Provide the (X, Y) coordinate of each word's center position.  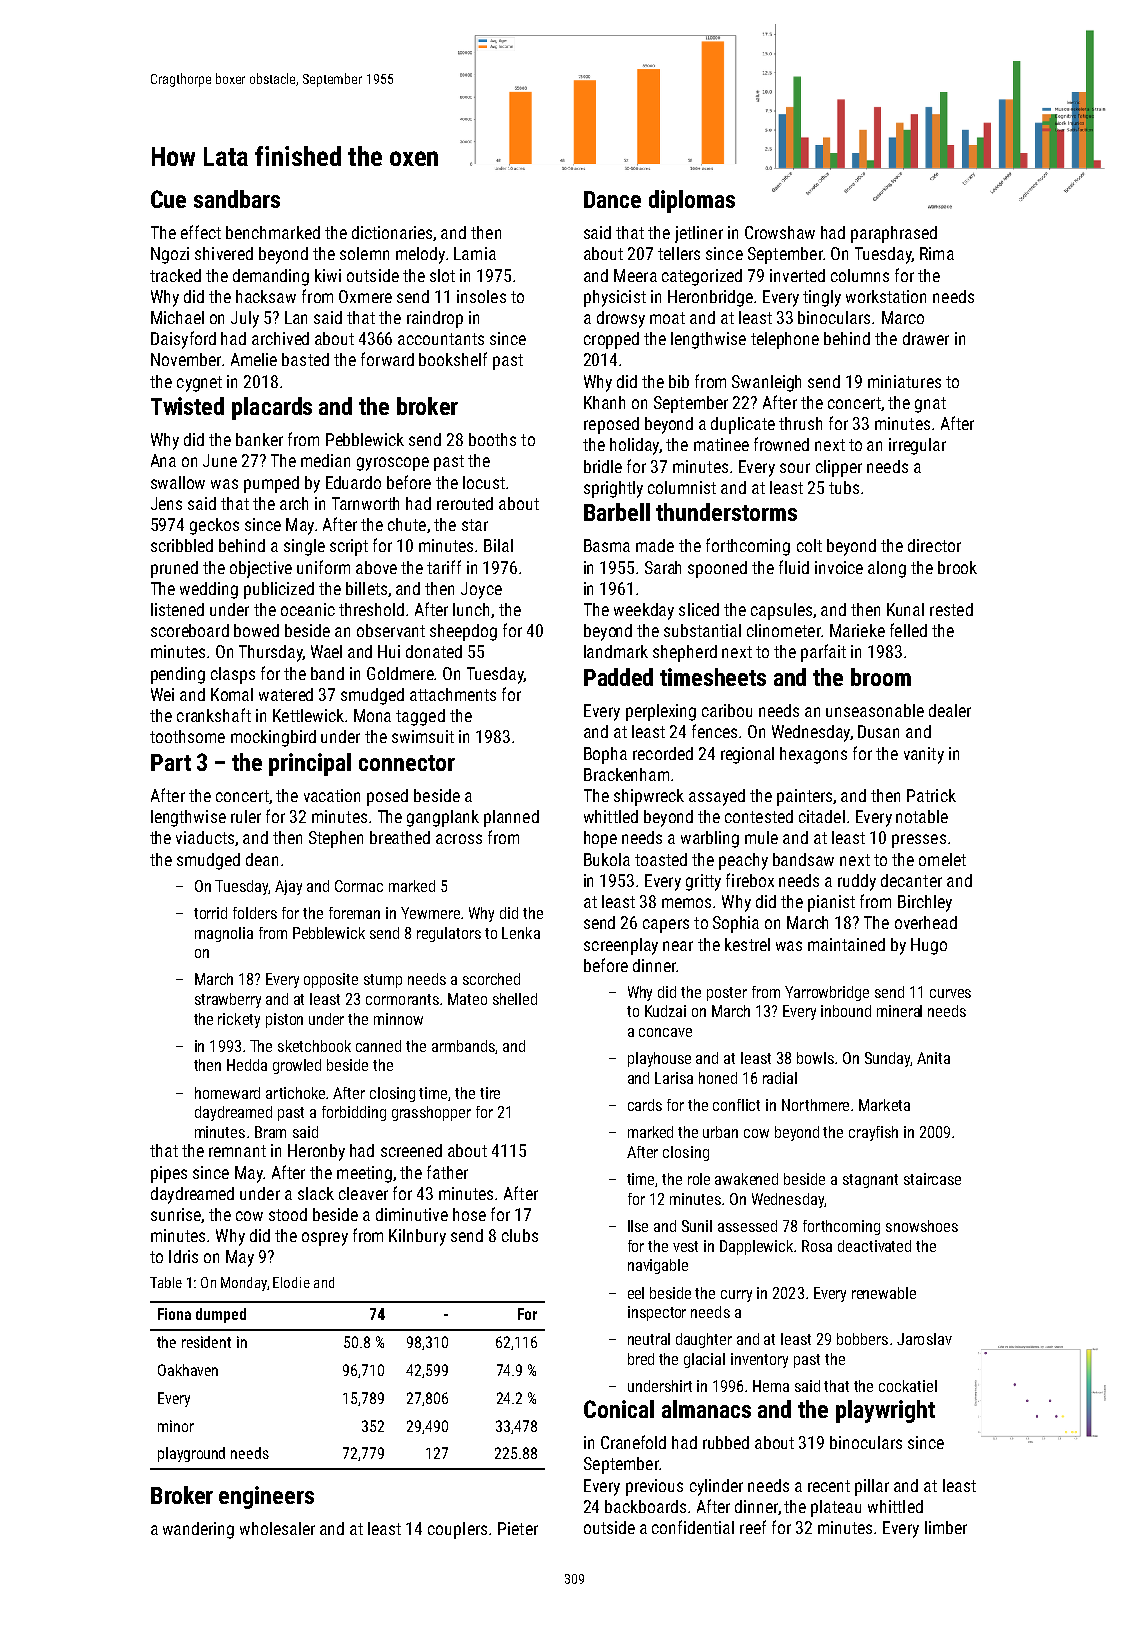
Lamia (475, 253)
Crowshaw (780, 232)
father (447, 1172)
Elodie (291, 1282)
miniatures (904, 381)
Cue (168, 199)
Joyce (481, 590)
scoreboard (190, 630)
